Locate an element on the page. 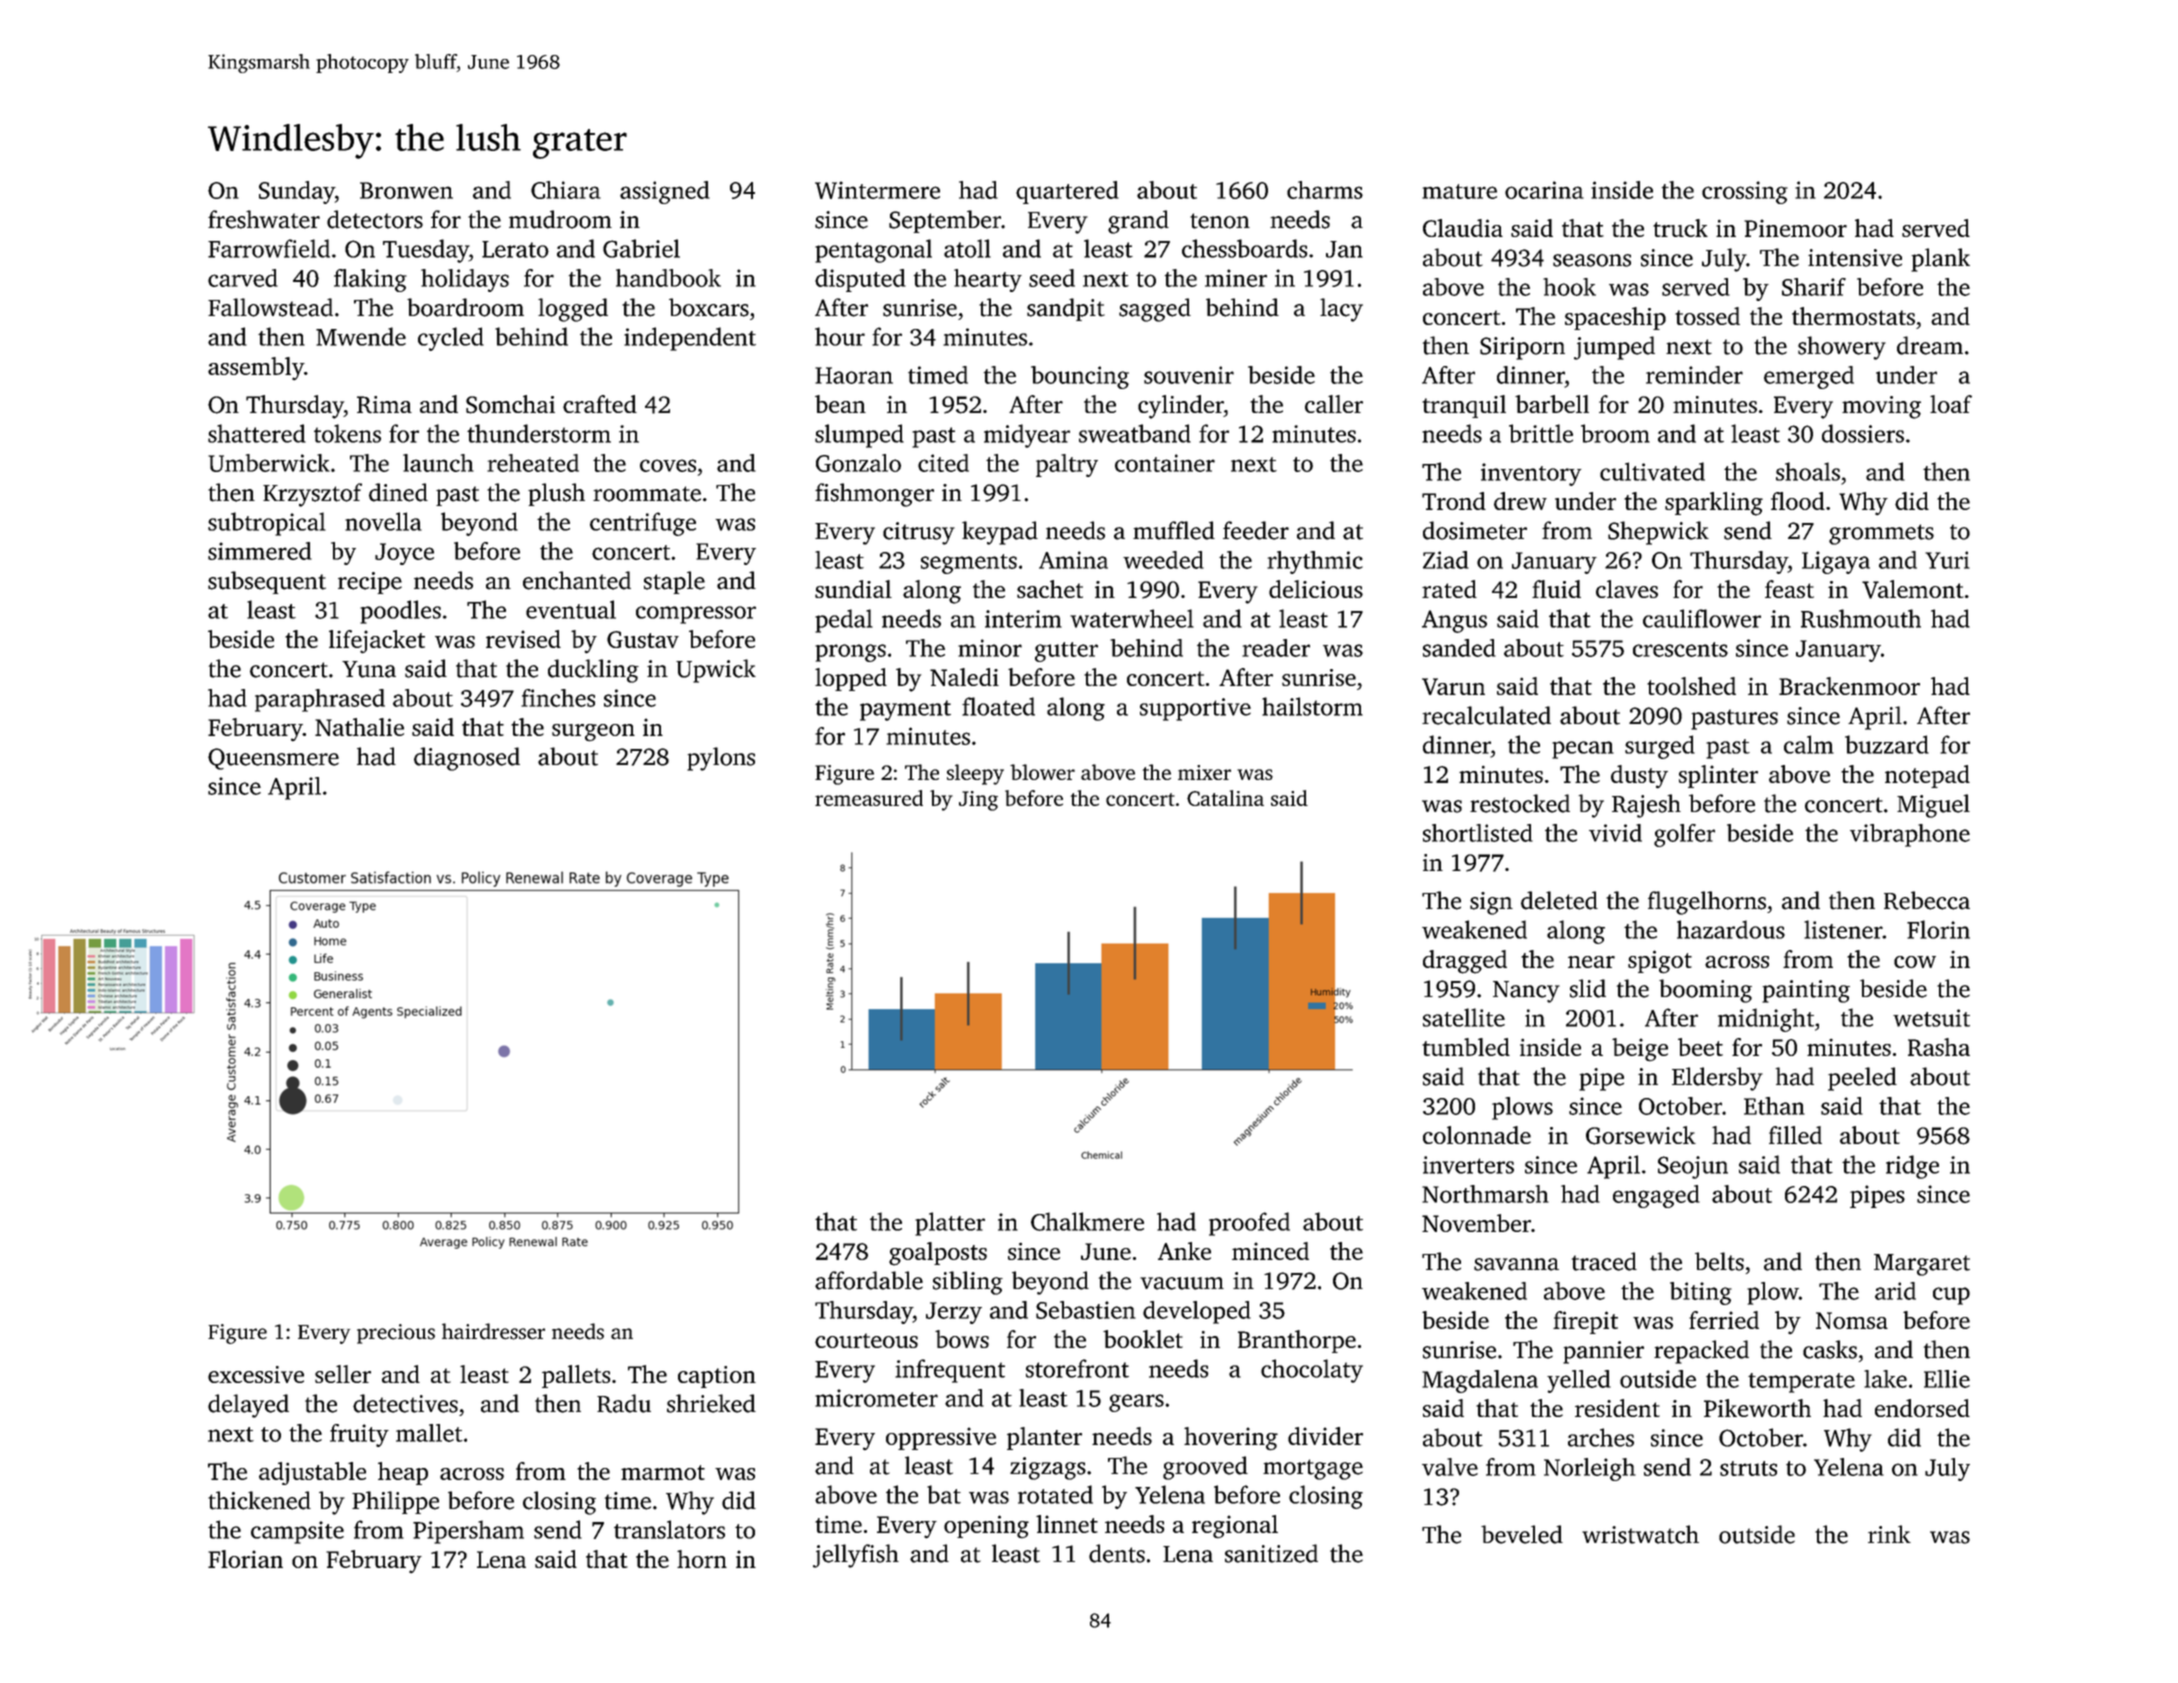 This image has width=2178, height=1683. wristwatch is located at coordinates (1640, 1534).
